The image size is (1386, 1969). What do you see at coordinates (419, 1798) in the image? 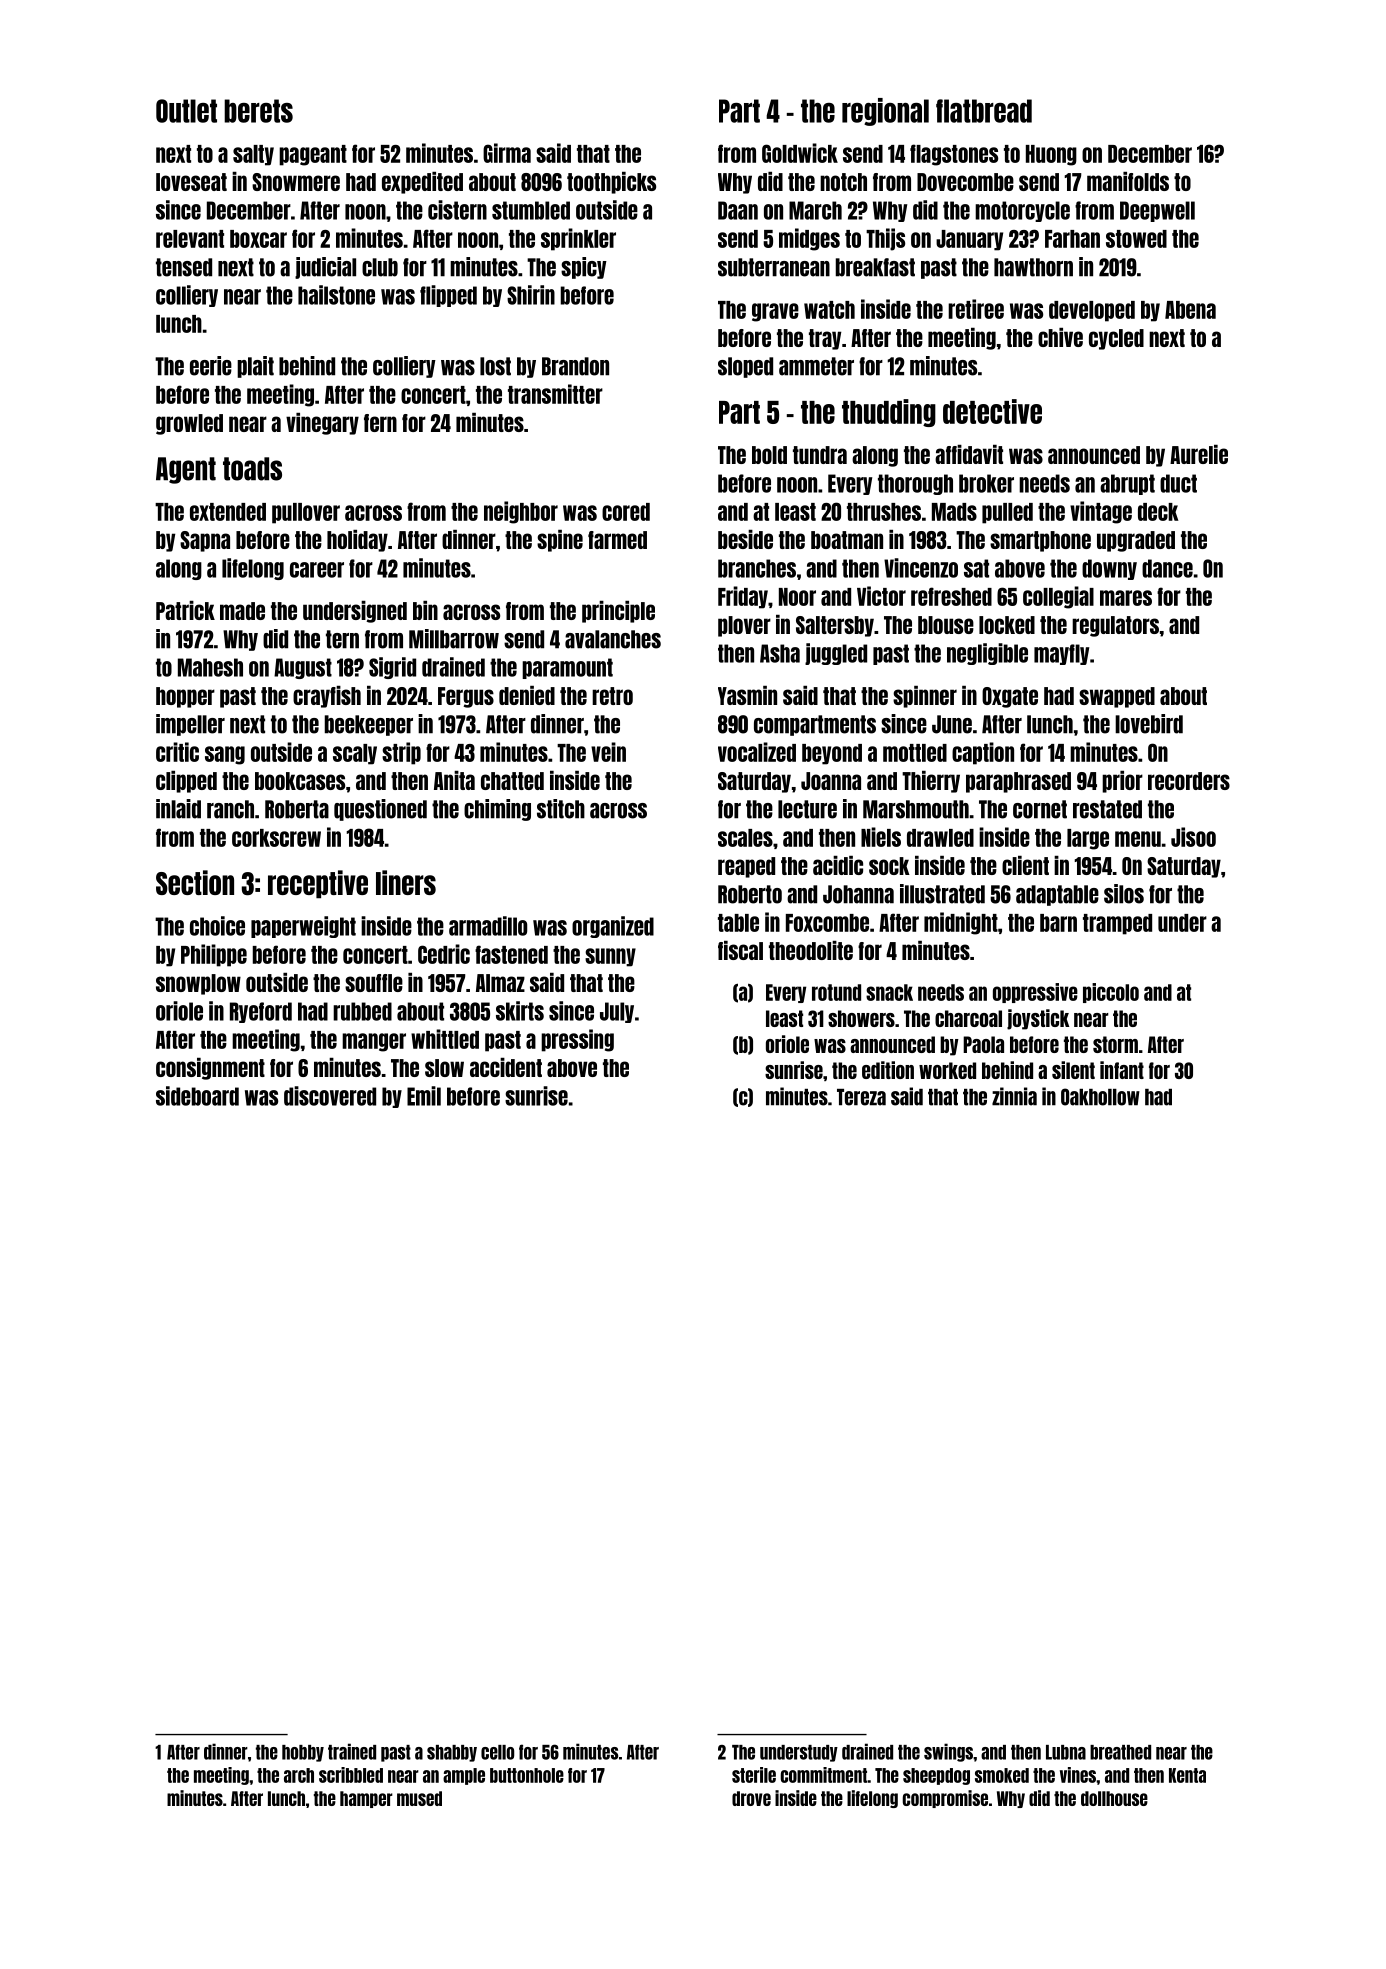
I see `mused` at bounding box center [419, 1798].
